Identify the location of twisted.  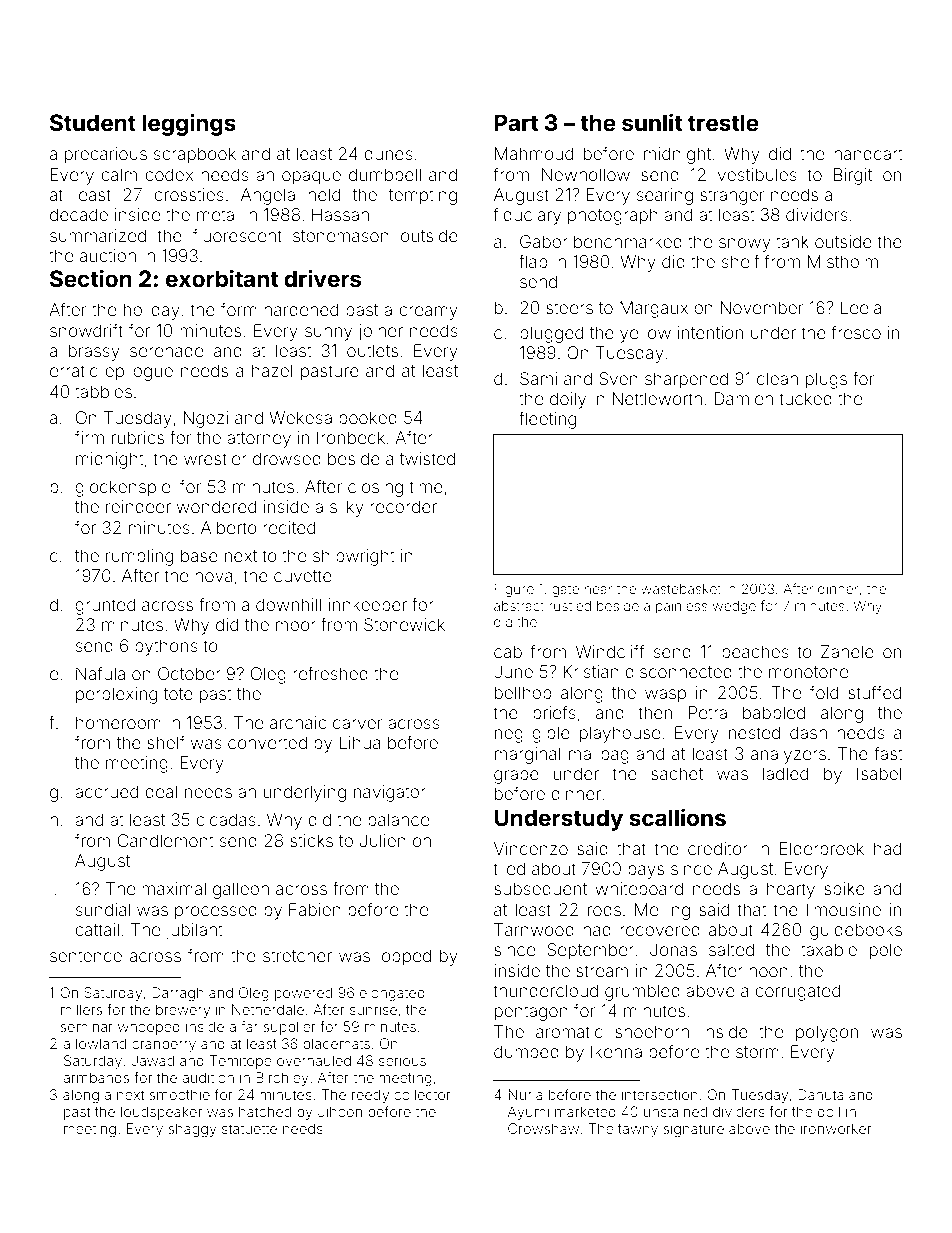
(427, 458).
